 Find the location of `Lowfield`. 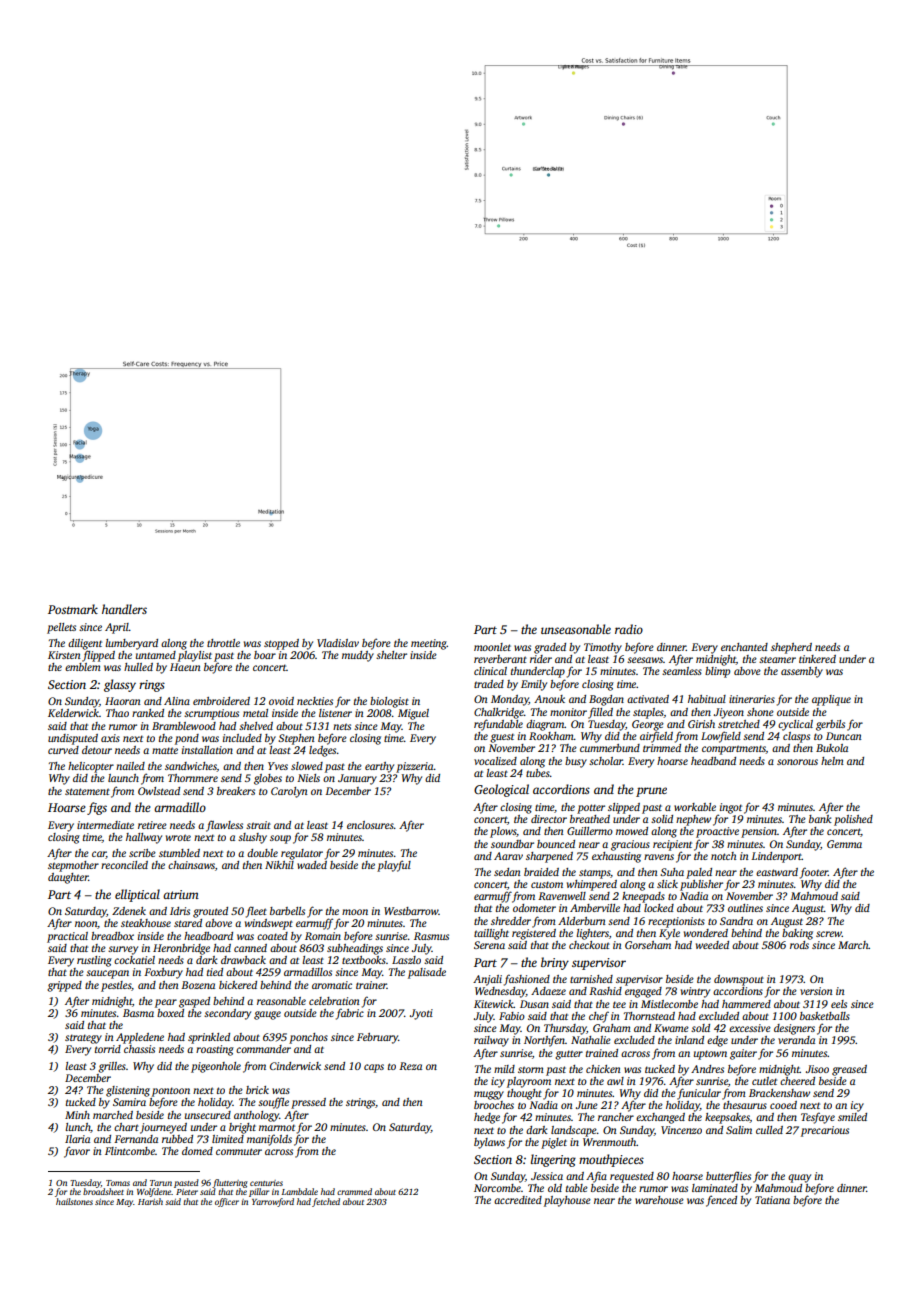

Lowfield is located at coordinates (721, 737).
